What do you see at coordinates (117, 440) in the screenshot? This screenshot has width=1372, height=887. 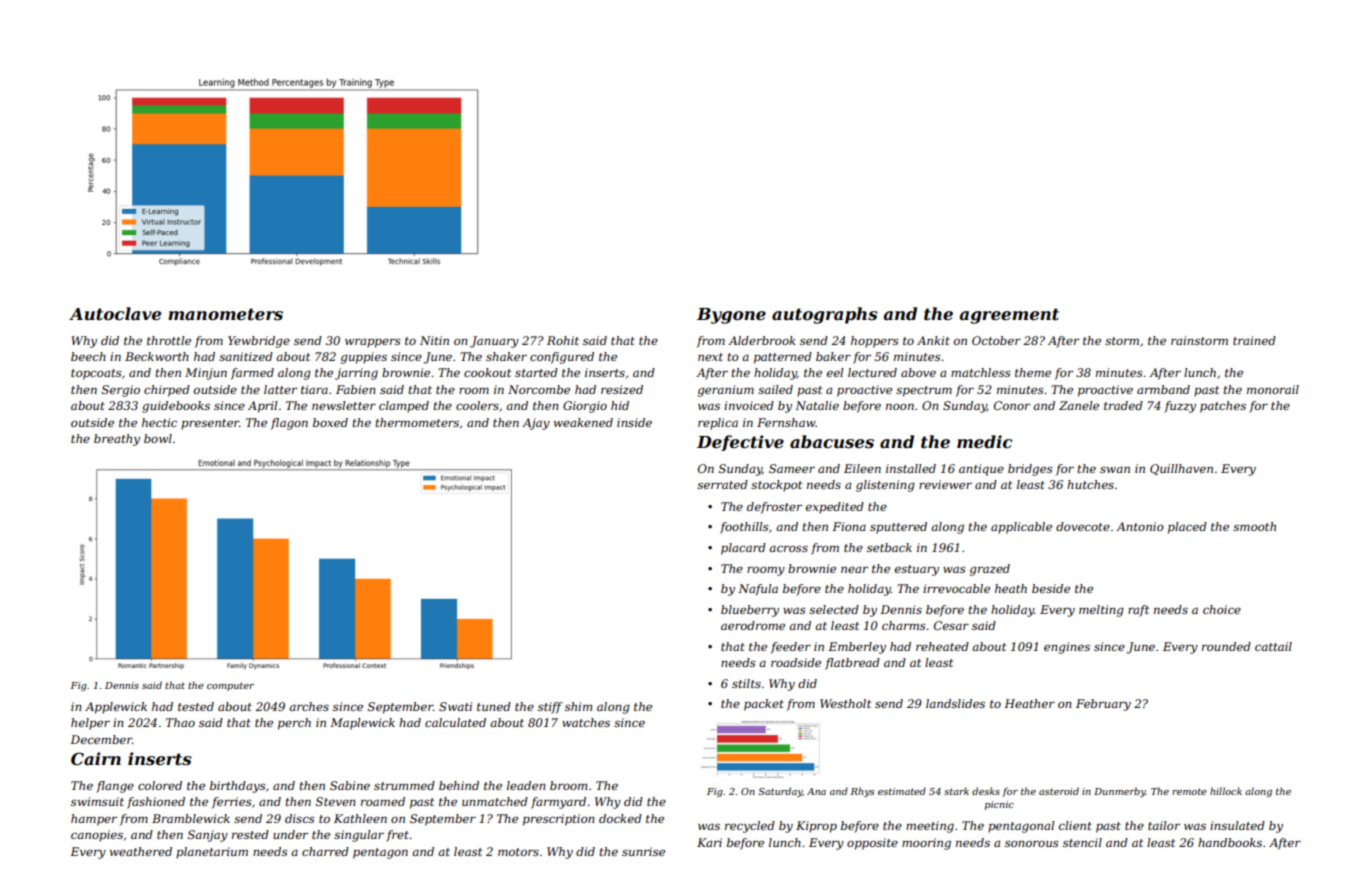 I see `breathy` at bounding box center [117, 440].
